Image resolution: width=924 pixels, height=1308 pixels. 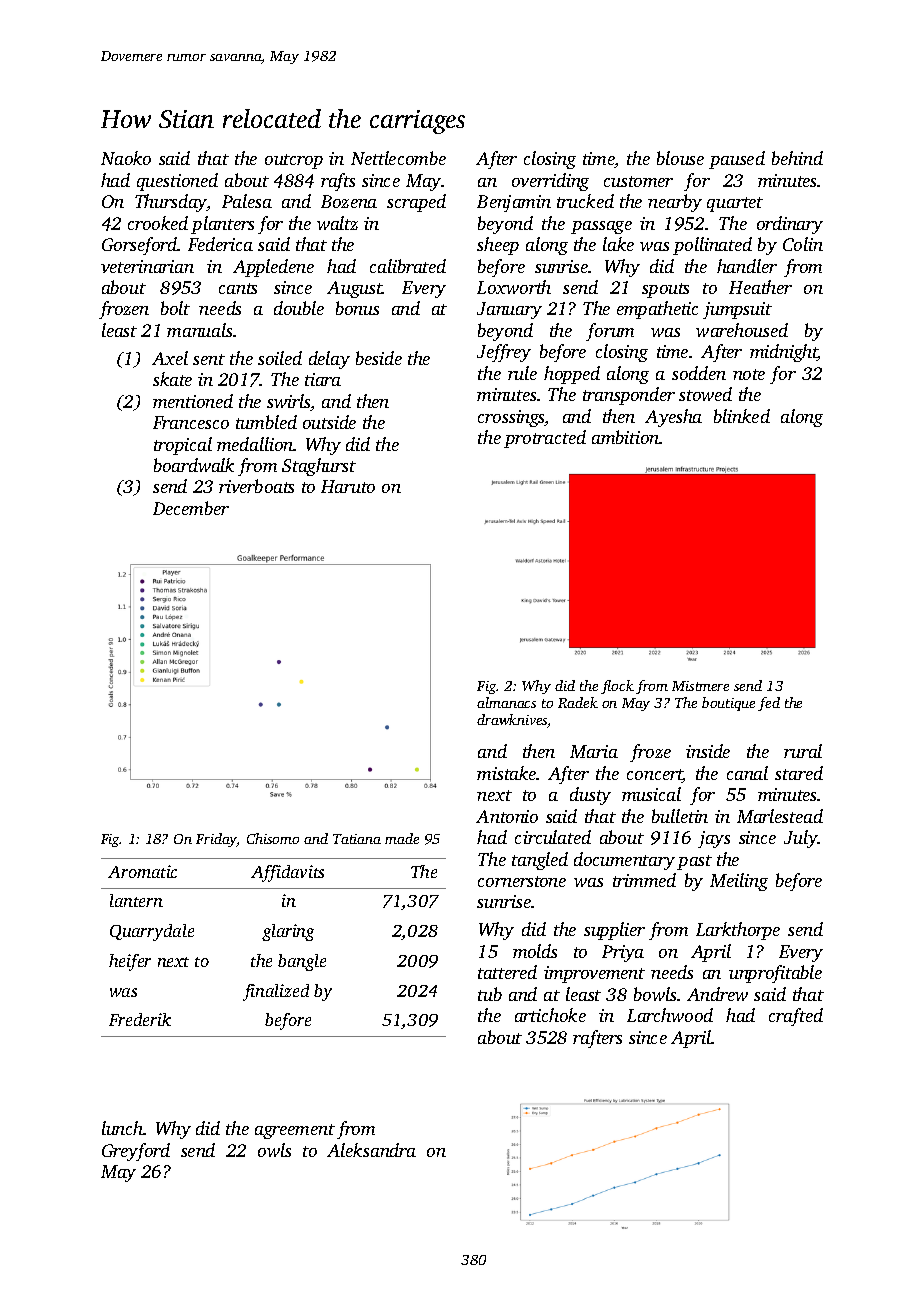 What do you see at coordinates (803, 751) in the image?
I see `rural` at bounding box center [803, 751].
